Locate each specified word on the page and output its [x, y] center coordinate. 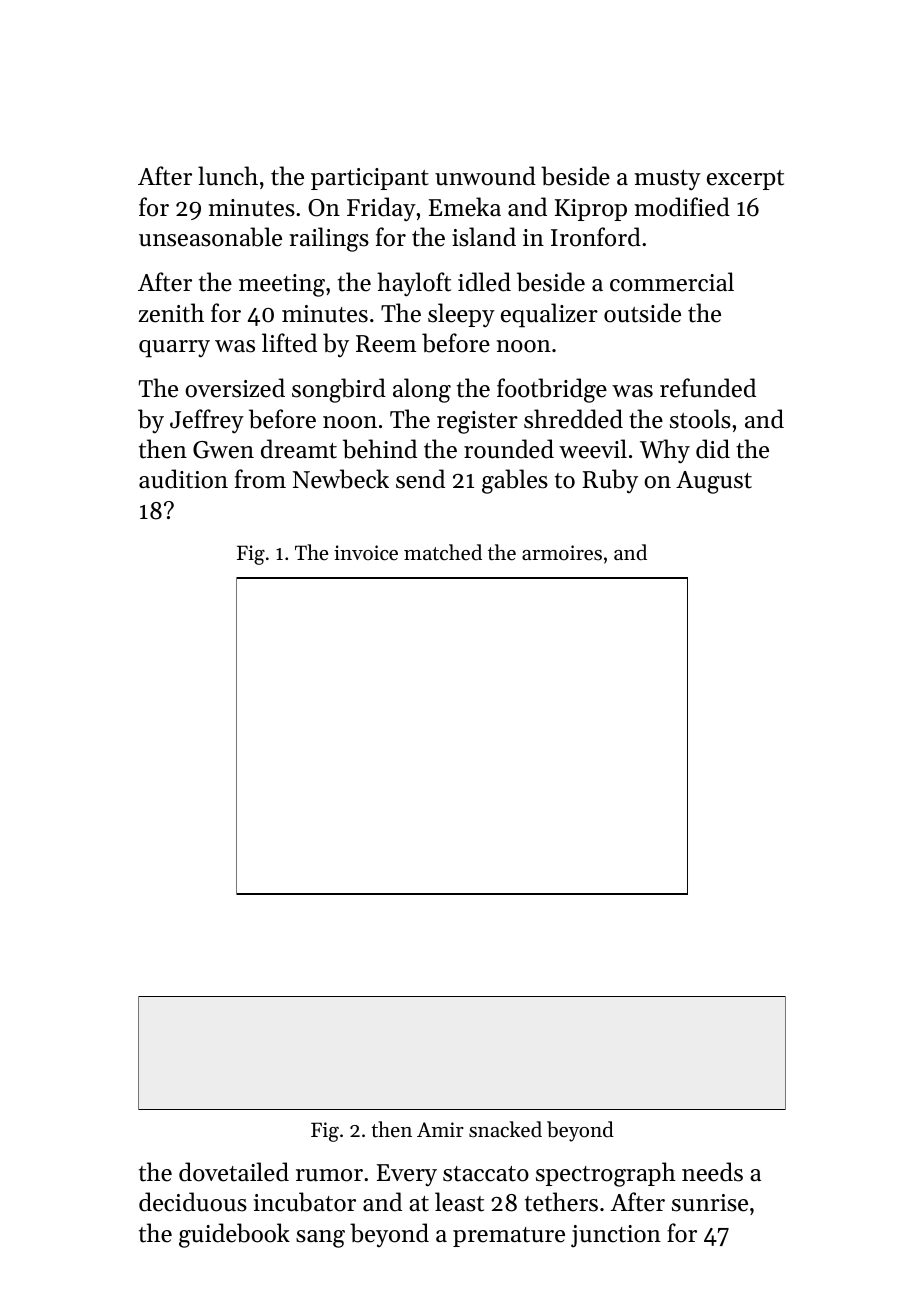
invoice [366, 553]
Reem [386, 344]
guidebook [234, 1235]
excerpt [745, 180]
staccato [486, 1174]
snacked [505, 1129]
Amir [440, 1129]
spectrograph [606, 1174]
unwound [485, 176]
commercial [672, 282]
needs [712, 1172]
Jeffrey [207, 421]
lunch [228, 176]
